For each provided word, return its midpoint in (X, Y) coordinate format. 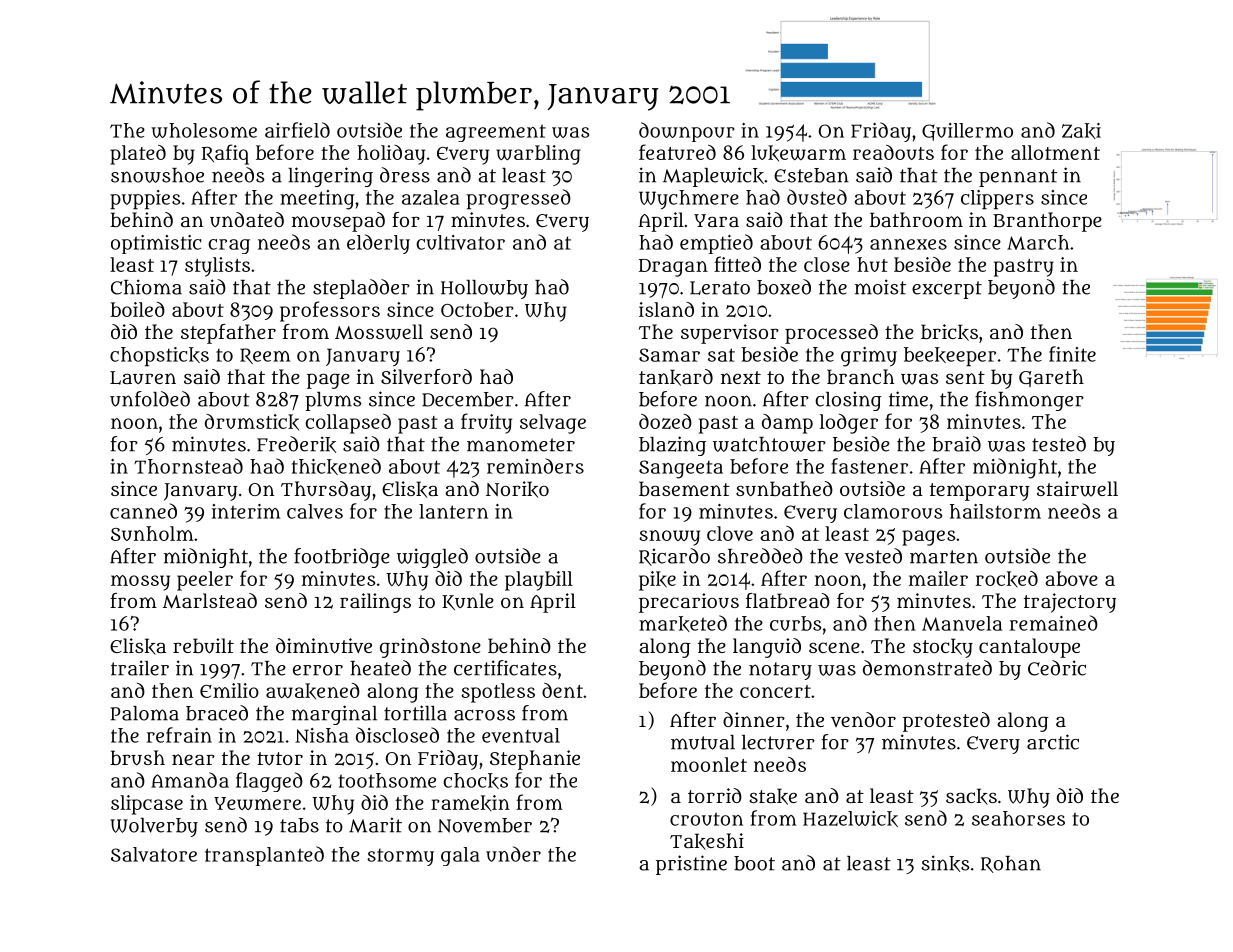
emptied (716, 244)
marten (944, 557)
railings (375, 603)
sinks (945, 863)
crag (229, 246)
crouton (706, 819)
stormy (400, 857)
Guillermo (967, 132)
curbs (795, 623)
